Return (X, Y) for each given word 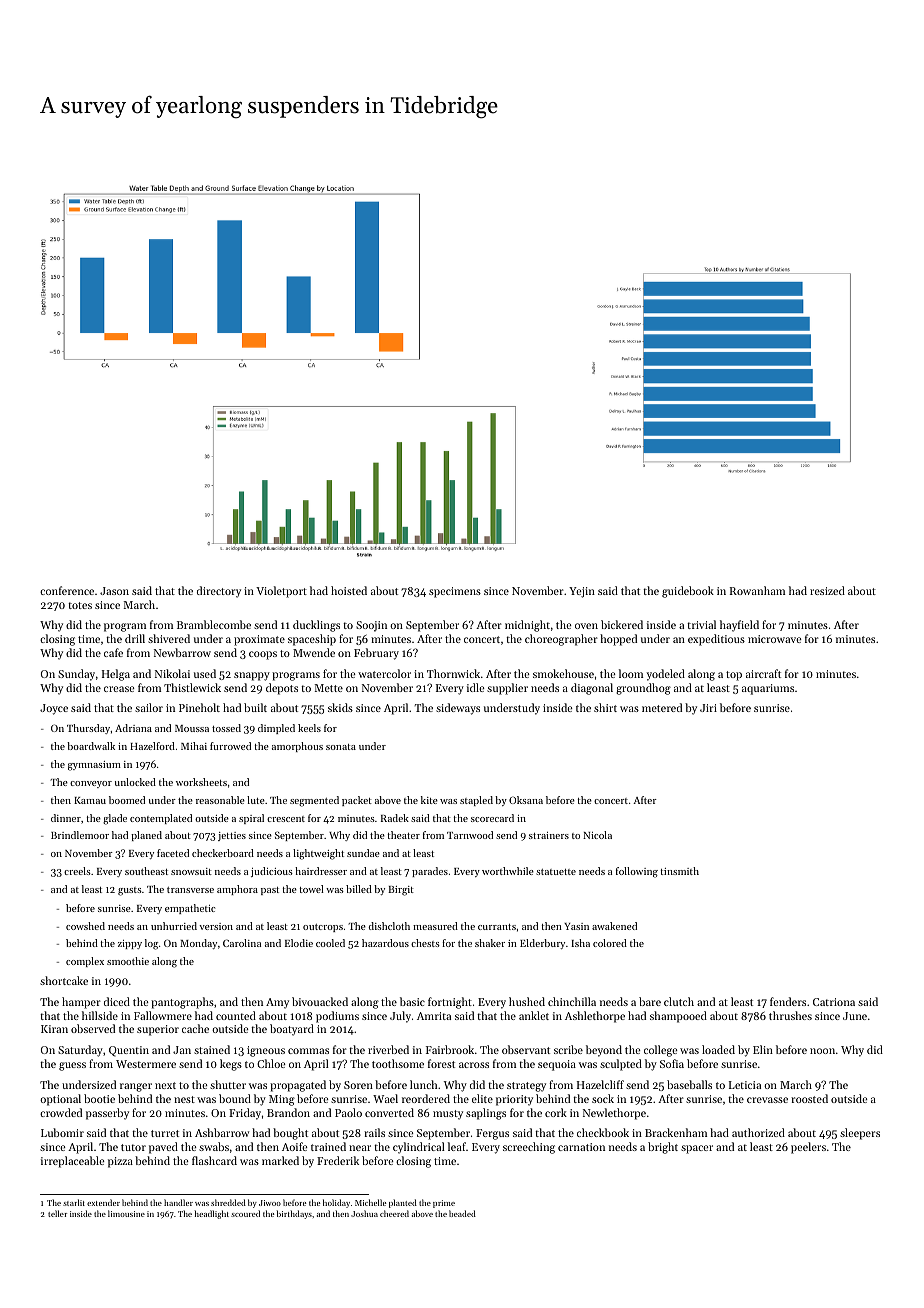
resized (827, 590)
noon (822, 1051)
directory (219, 592)
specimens (455, 592)
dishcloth (389, 926)
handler (178, 1202)
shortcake (64, 980)
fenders (788, 1001)
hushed (527, 1001)
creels (77, 871)
